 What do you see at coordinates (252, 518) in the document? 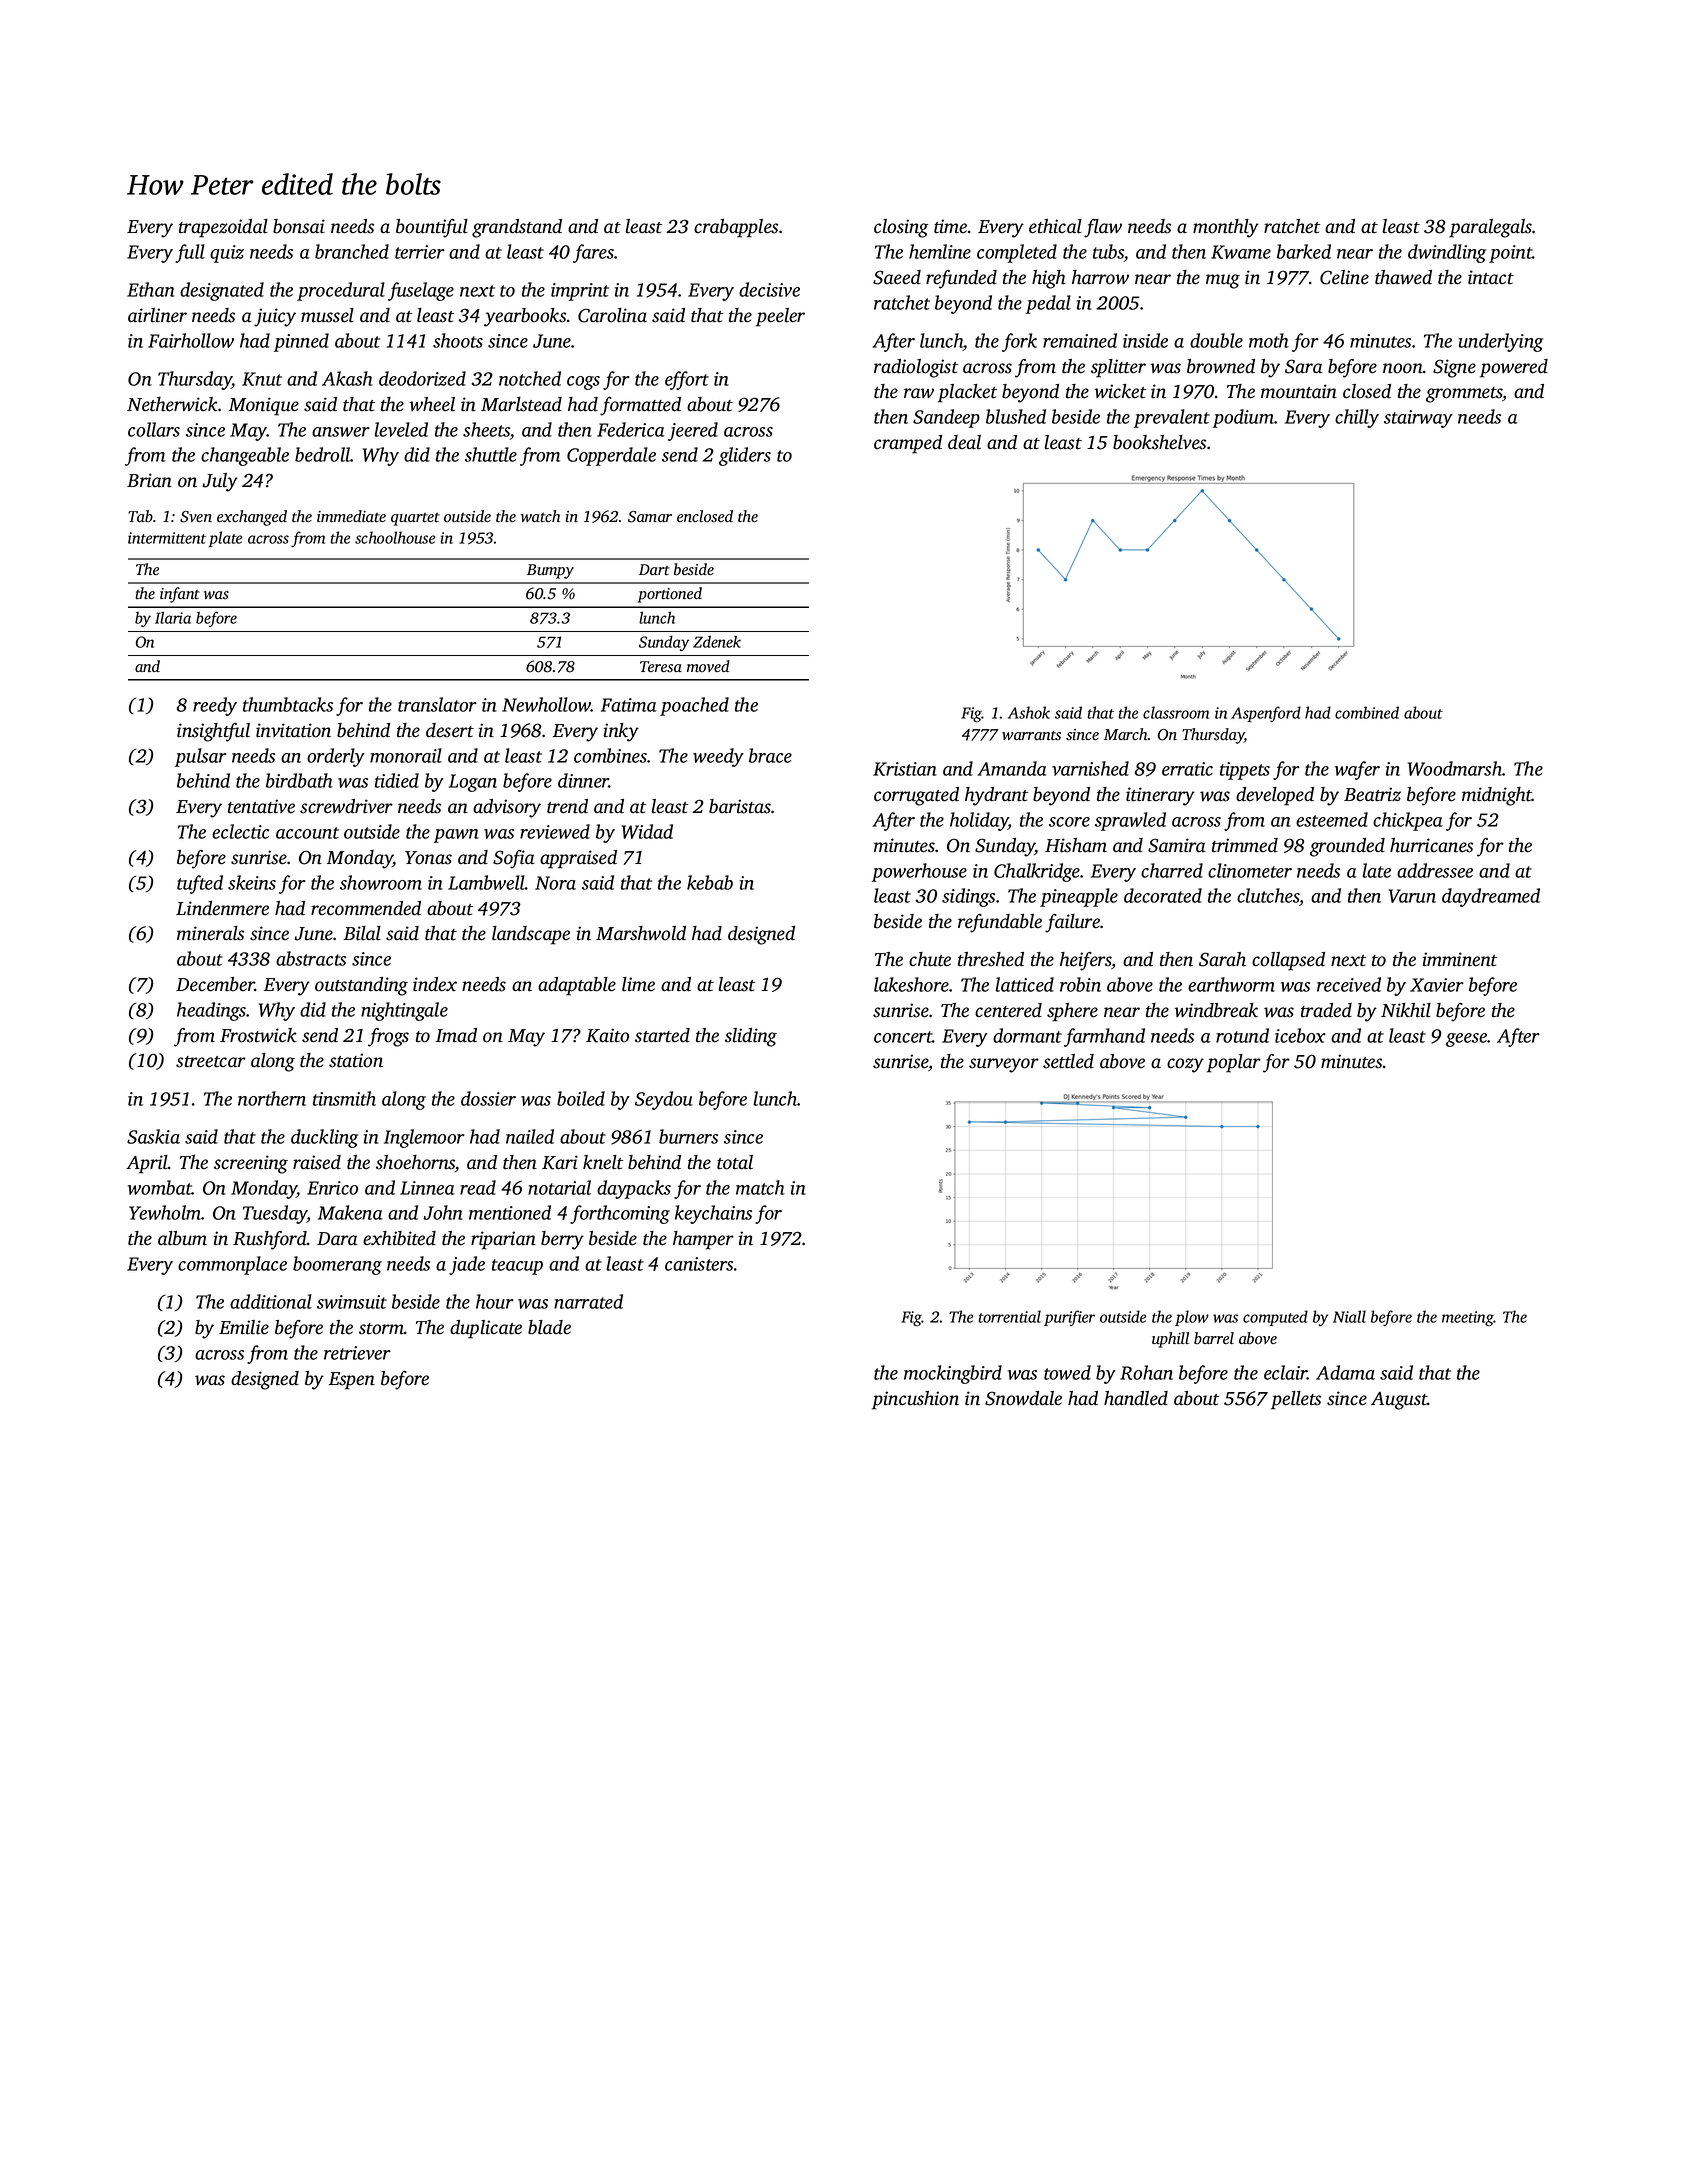
I see `exchanged` at bounding box center [252, 518].
